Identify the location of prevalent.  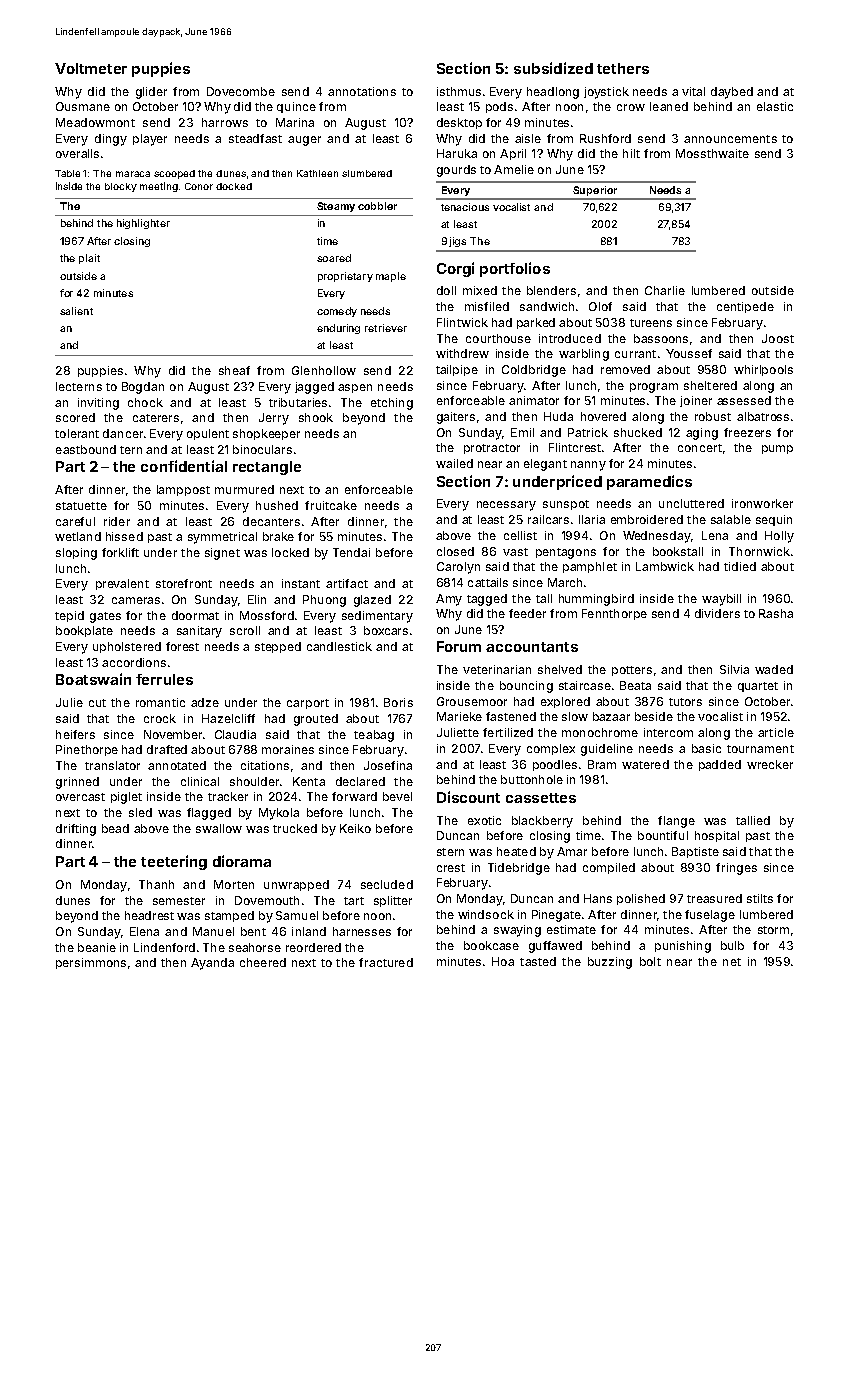
(122, 584).
